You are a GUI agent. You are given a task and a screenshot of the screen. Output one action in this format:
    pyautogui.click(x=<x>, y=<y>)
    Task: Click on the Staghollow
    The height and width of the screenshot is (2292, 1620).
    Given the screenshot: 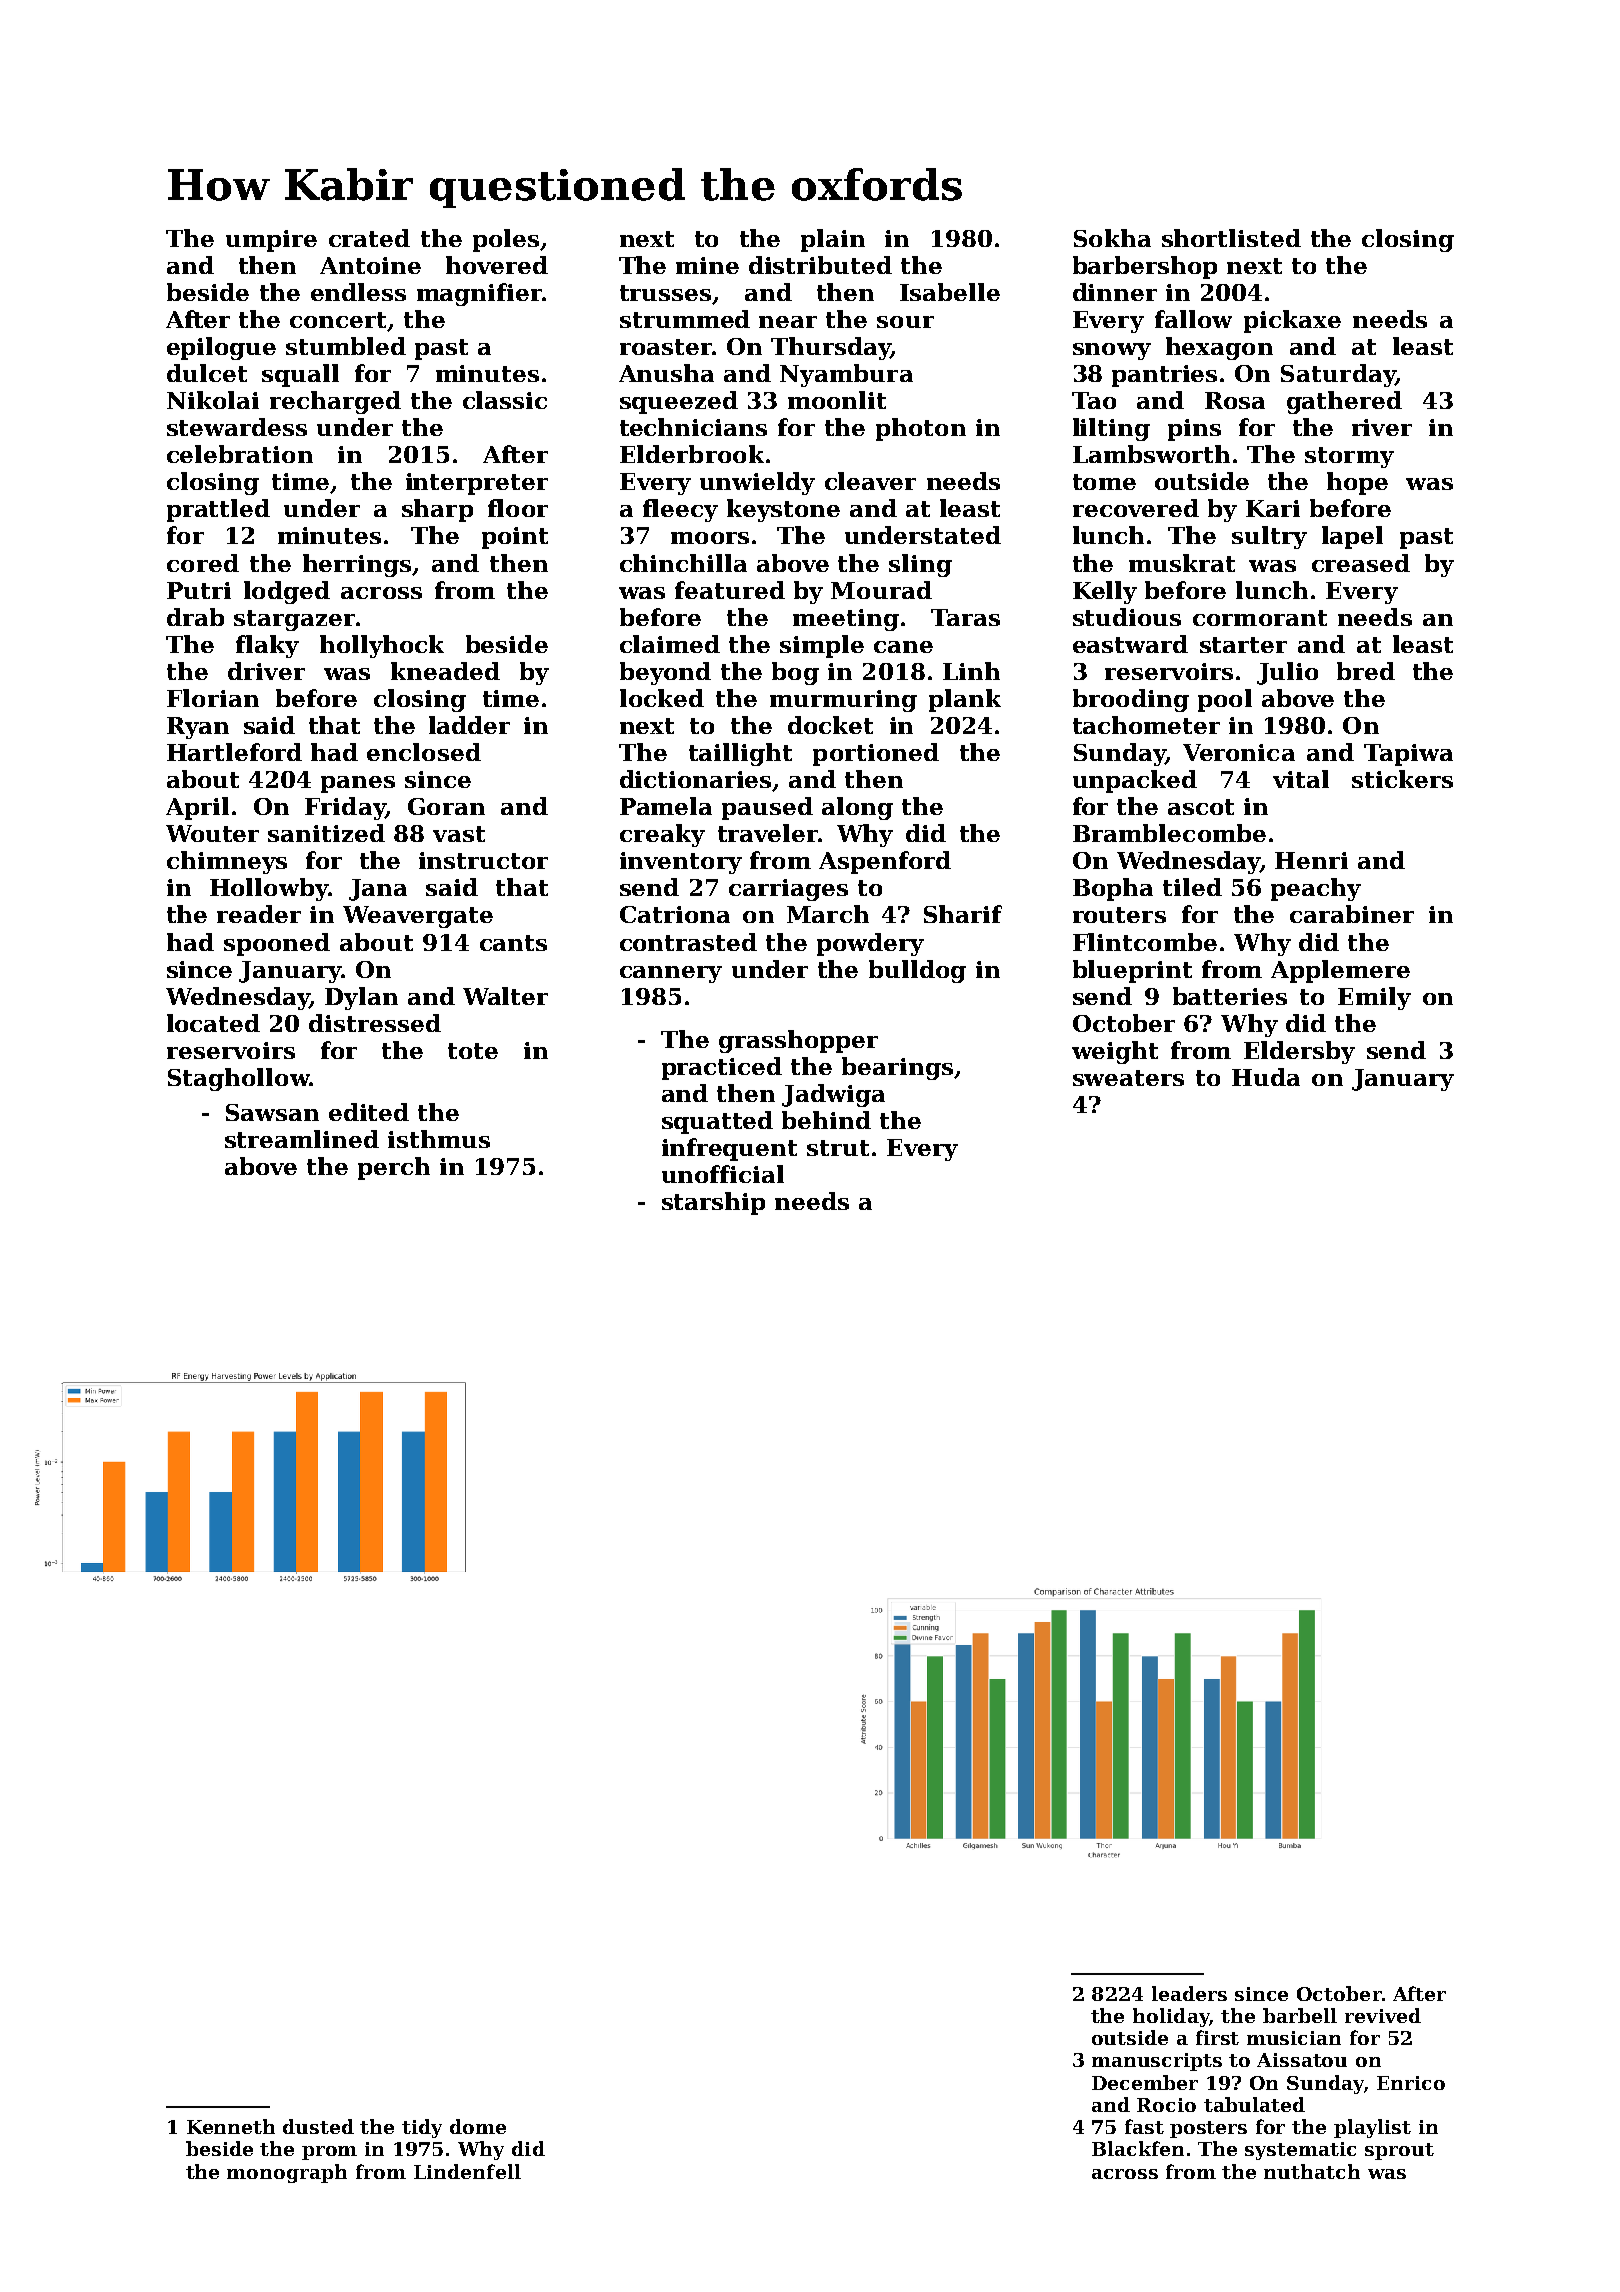 What is the action you would take?
    pyautogui.click(x=239, y=1079)
